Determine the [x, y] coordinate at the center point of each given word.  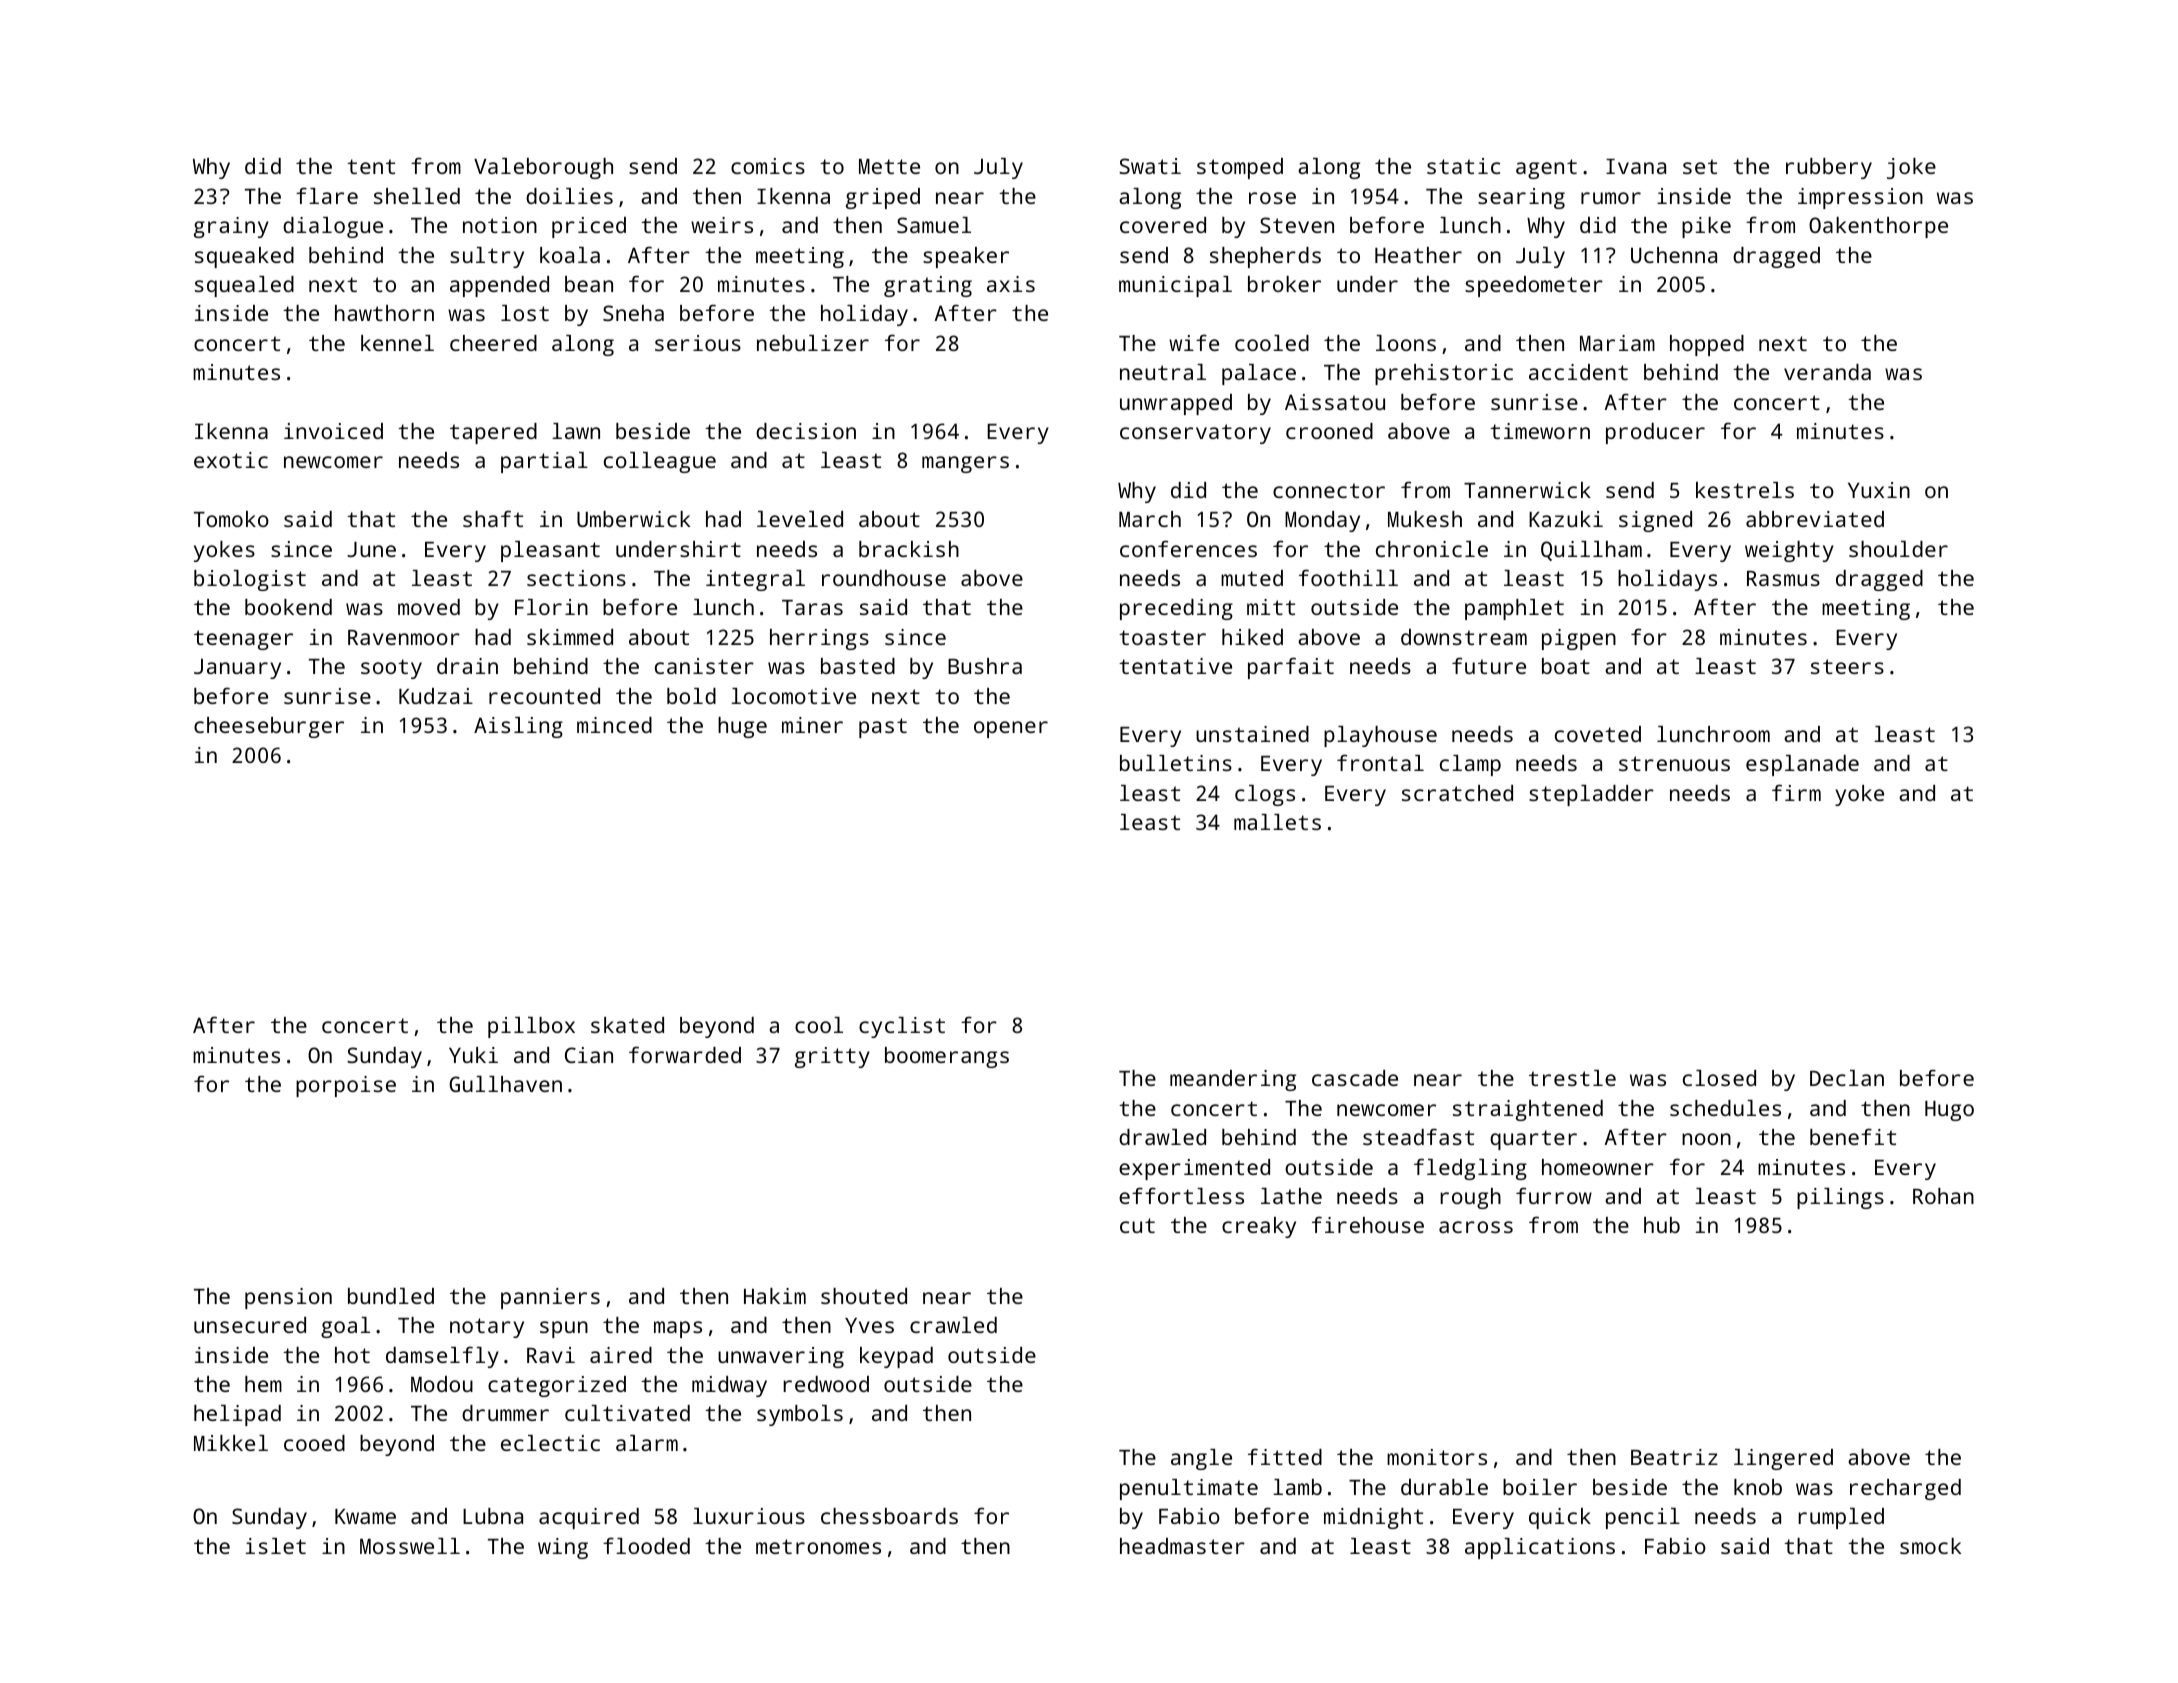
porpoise [346, 1086]
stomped [1240, 168]
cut [1137, 1225]
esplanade [1802, 765]
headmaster [1182, 1546]
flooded [646, 1545]
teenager [243, 640]
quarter [1533, 1140]
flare [327, 195]
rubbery [1829, 168]
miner [812, 725]
